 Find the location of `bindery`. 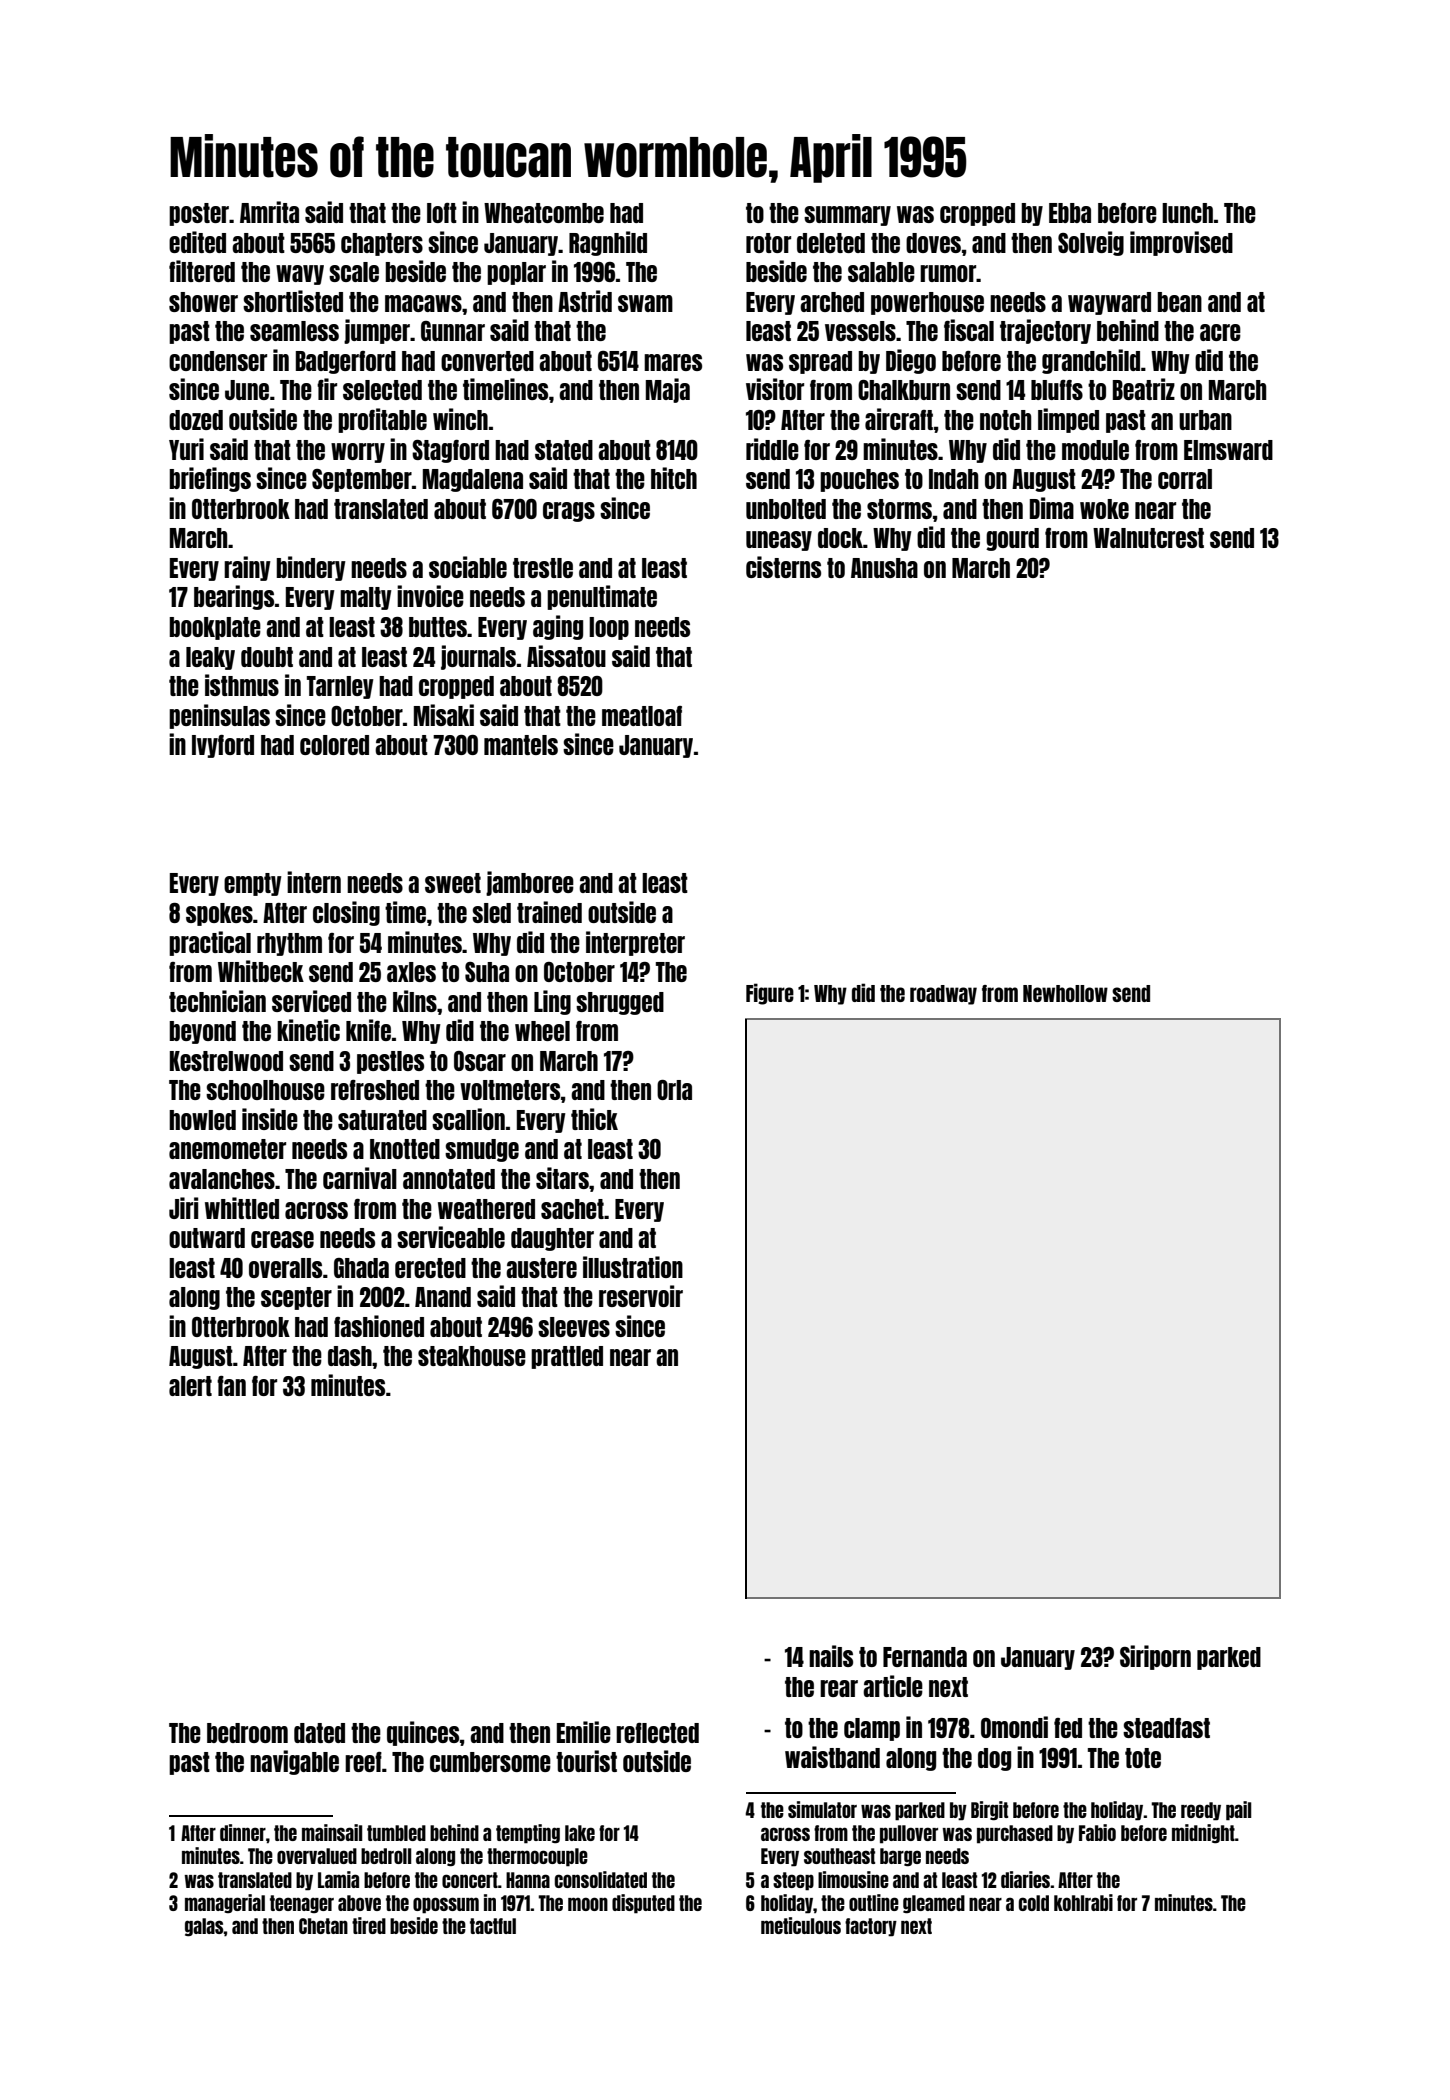

bindery is located at coordinates (311, 568).
